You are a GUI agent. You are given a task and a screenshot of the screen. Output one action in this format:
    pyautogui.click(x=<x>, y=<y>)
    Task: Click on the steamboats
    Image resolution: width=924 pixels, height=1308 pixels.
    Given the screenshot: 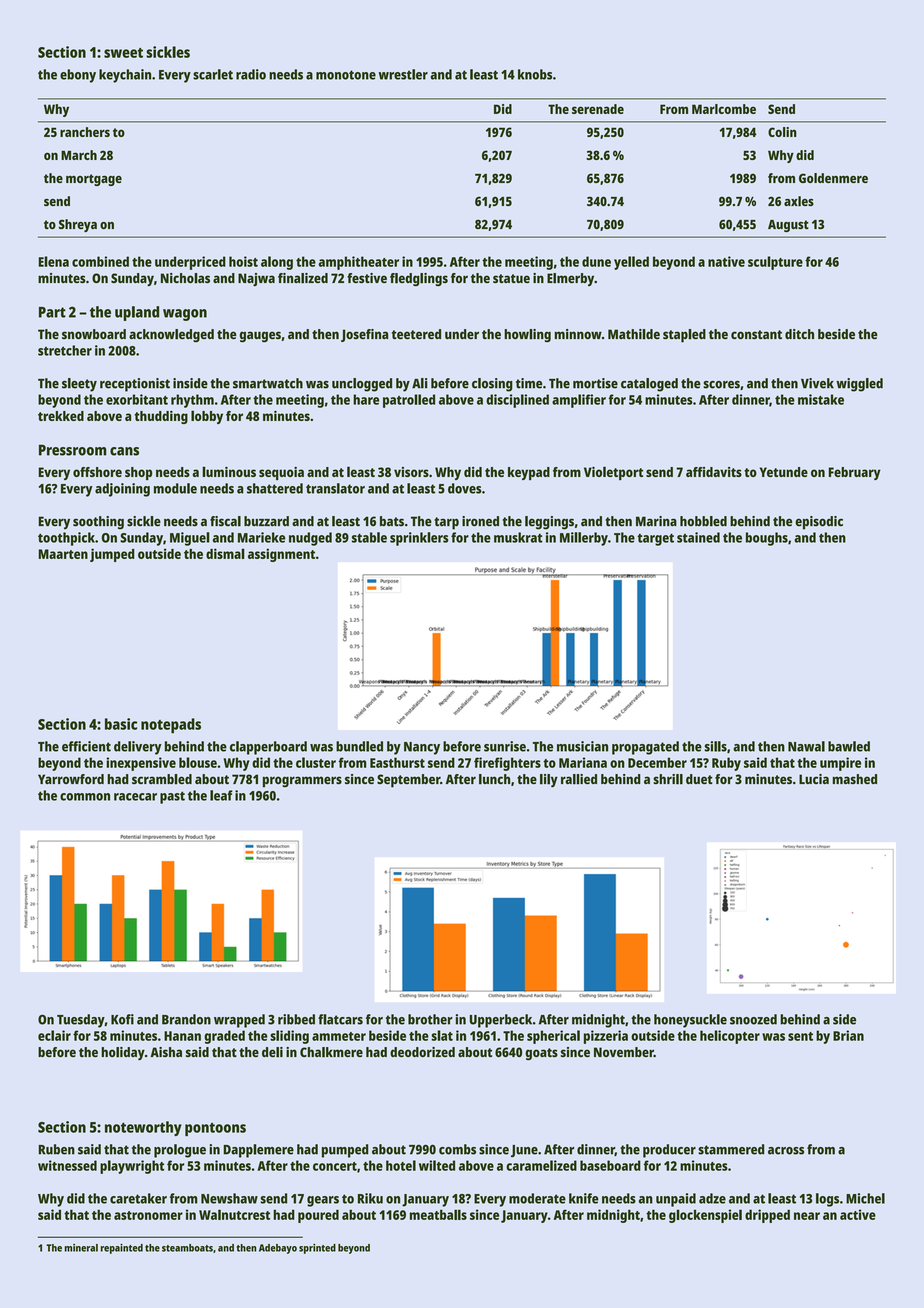 What is the action you would take?
    pyautogui.click(x=187, y=1248)
